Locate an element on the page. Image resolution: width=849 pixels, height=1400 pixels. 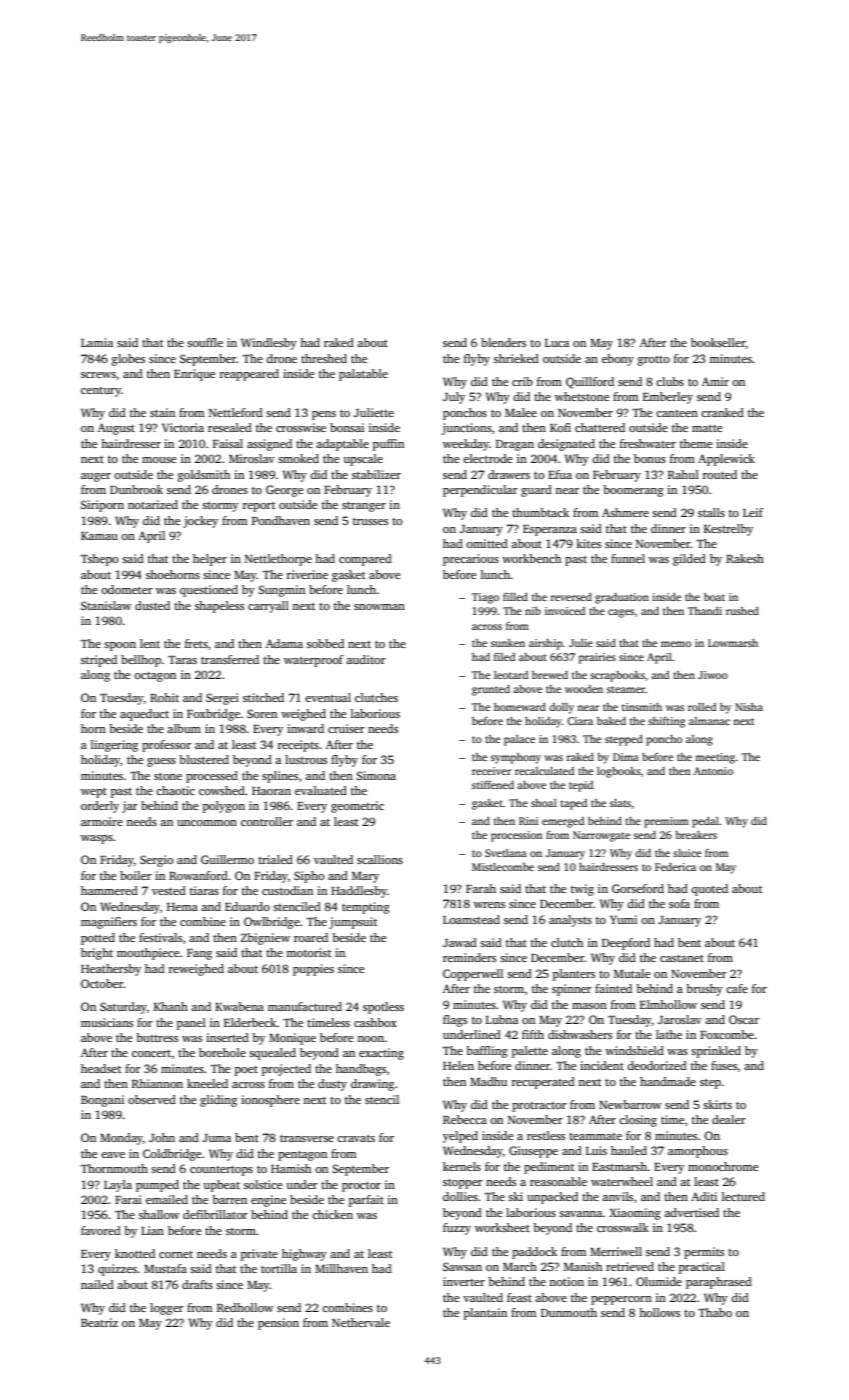
engine is located at coordinates (268, 1201).
